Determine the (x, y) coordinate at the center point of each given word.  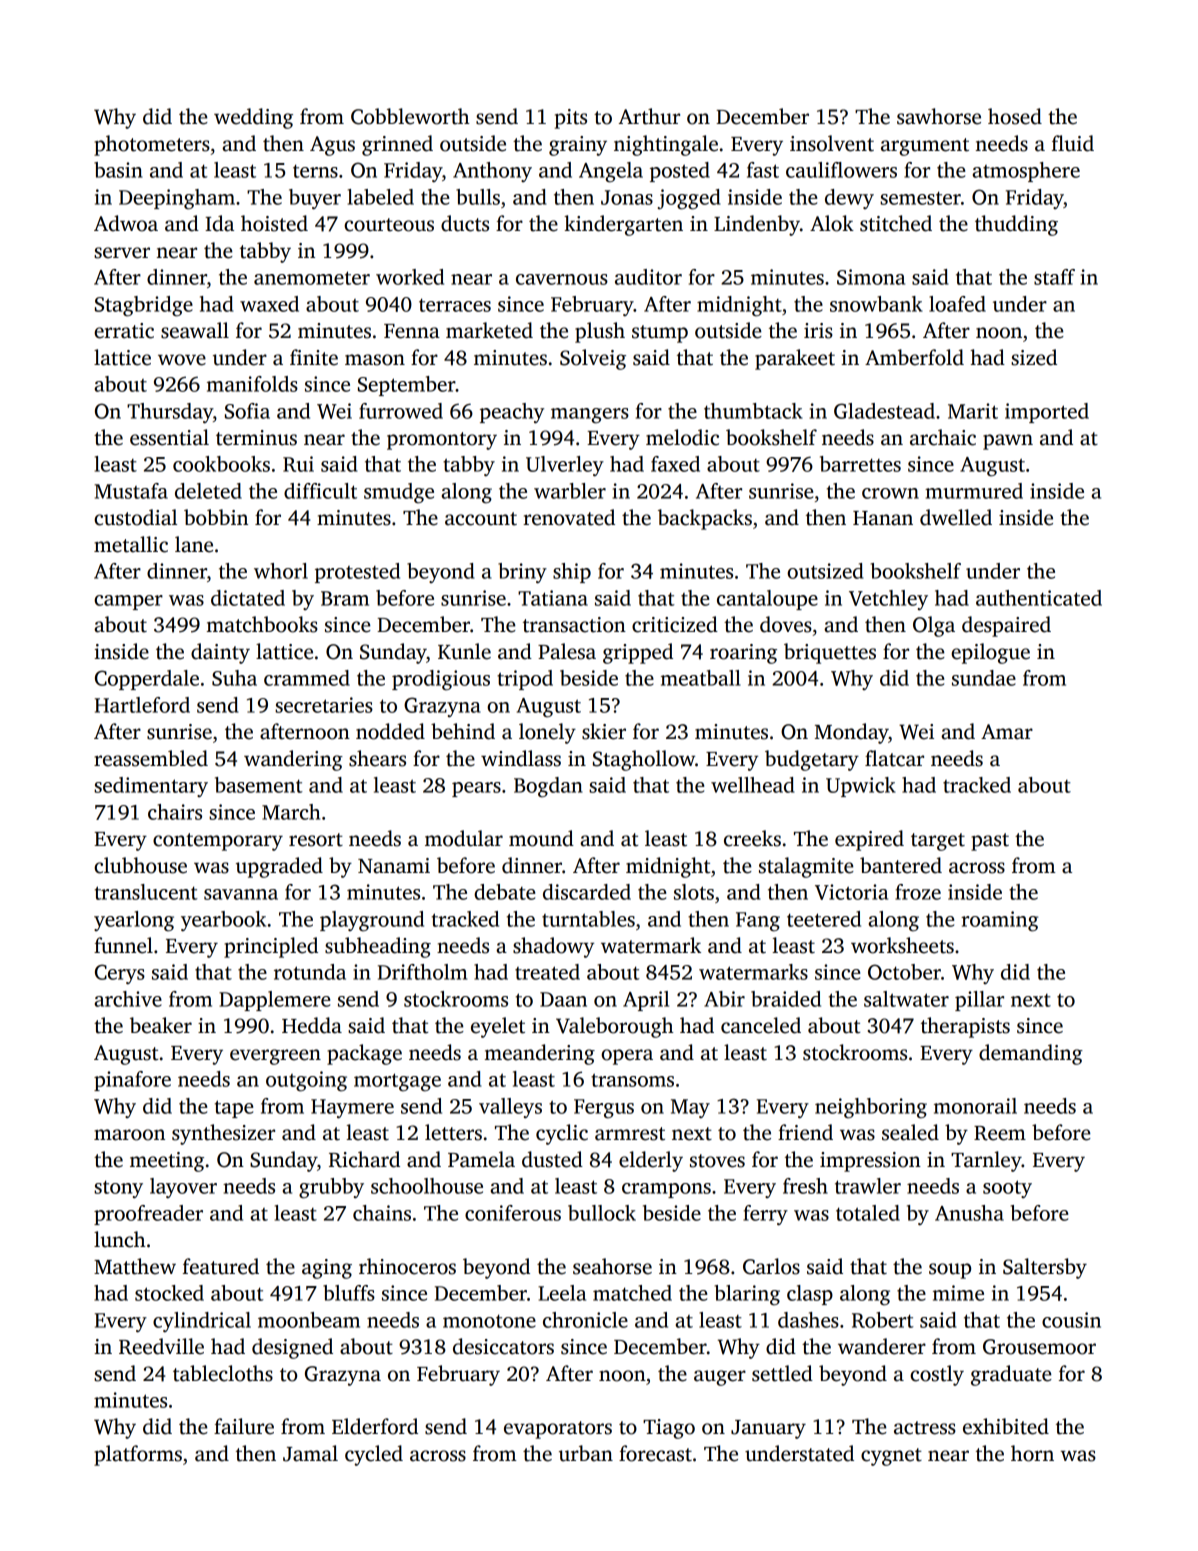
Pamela (481, 1159)
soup (950, 1271)
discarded (587, 892)
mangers (590, 416)
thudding (1016, 225)
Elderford (375, 1426)
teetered (824, 919)
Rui (298, 464)
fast (763, 170)
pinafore (132, 1081)
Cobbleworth (410, 116)
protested (357, 573)
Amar (1007, 732)
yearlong (134, 921)
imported (1047, 413)
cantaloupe (767, 600)
